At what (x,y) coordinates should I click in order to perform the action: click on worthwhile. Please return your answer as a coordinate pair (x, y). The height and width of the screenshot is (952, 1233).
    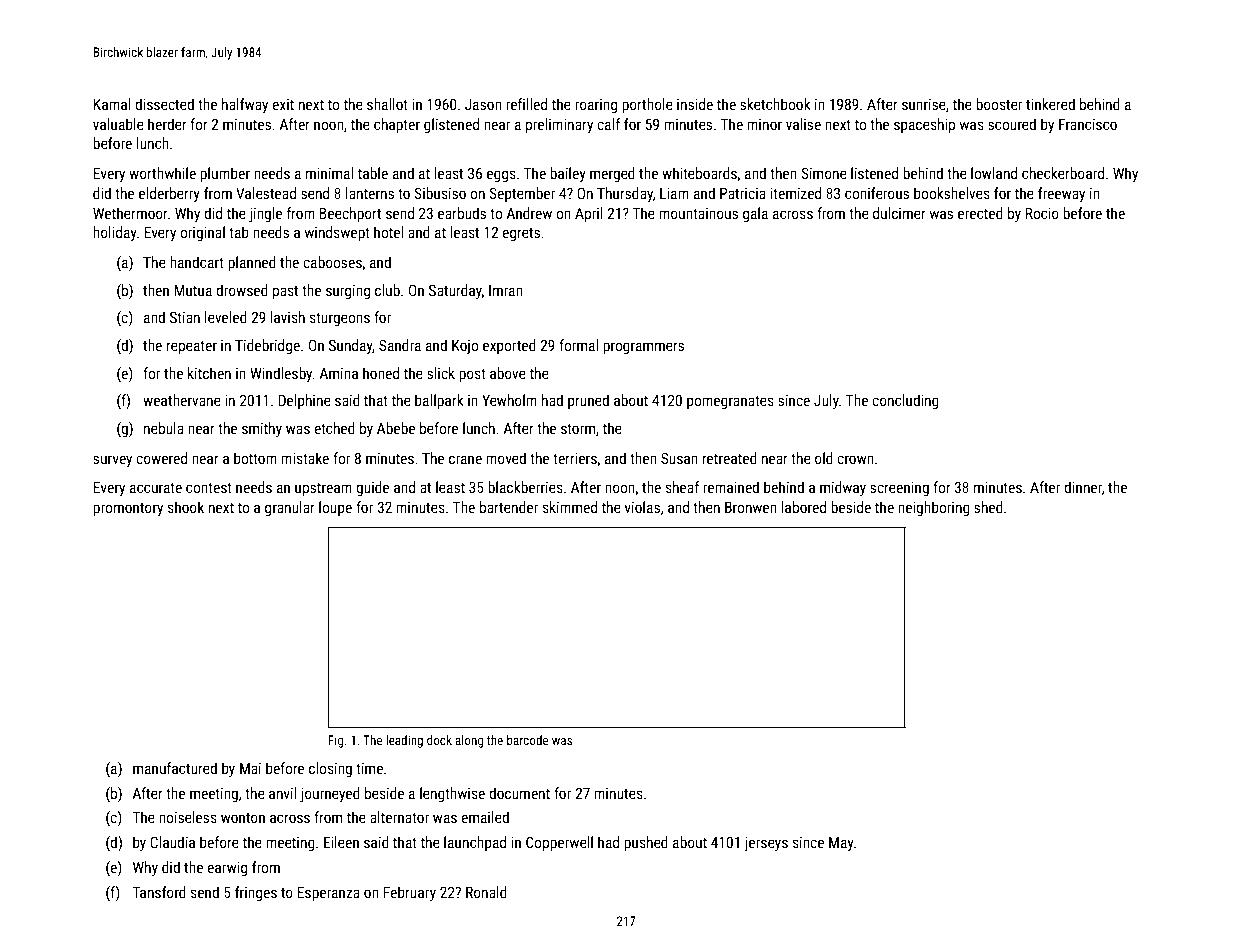
    Looking at the image, I should click on (162, 173).
